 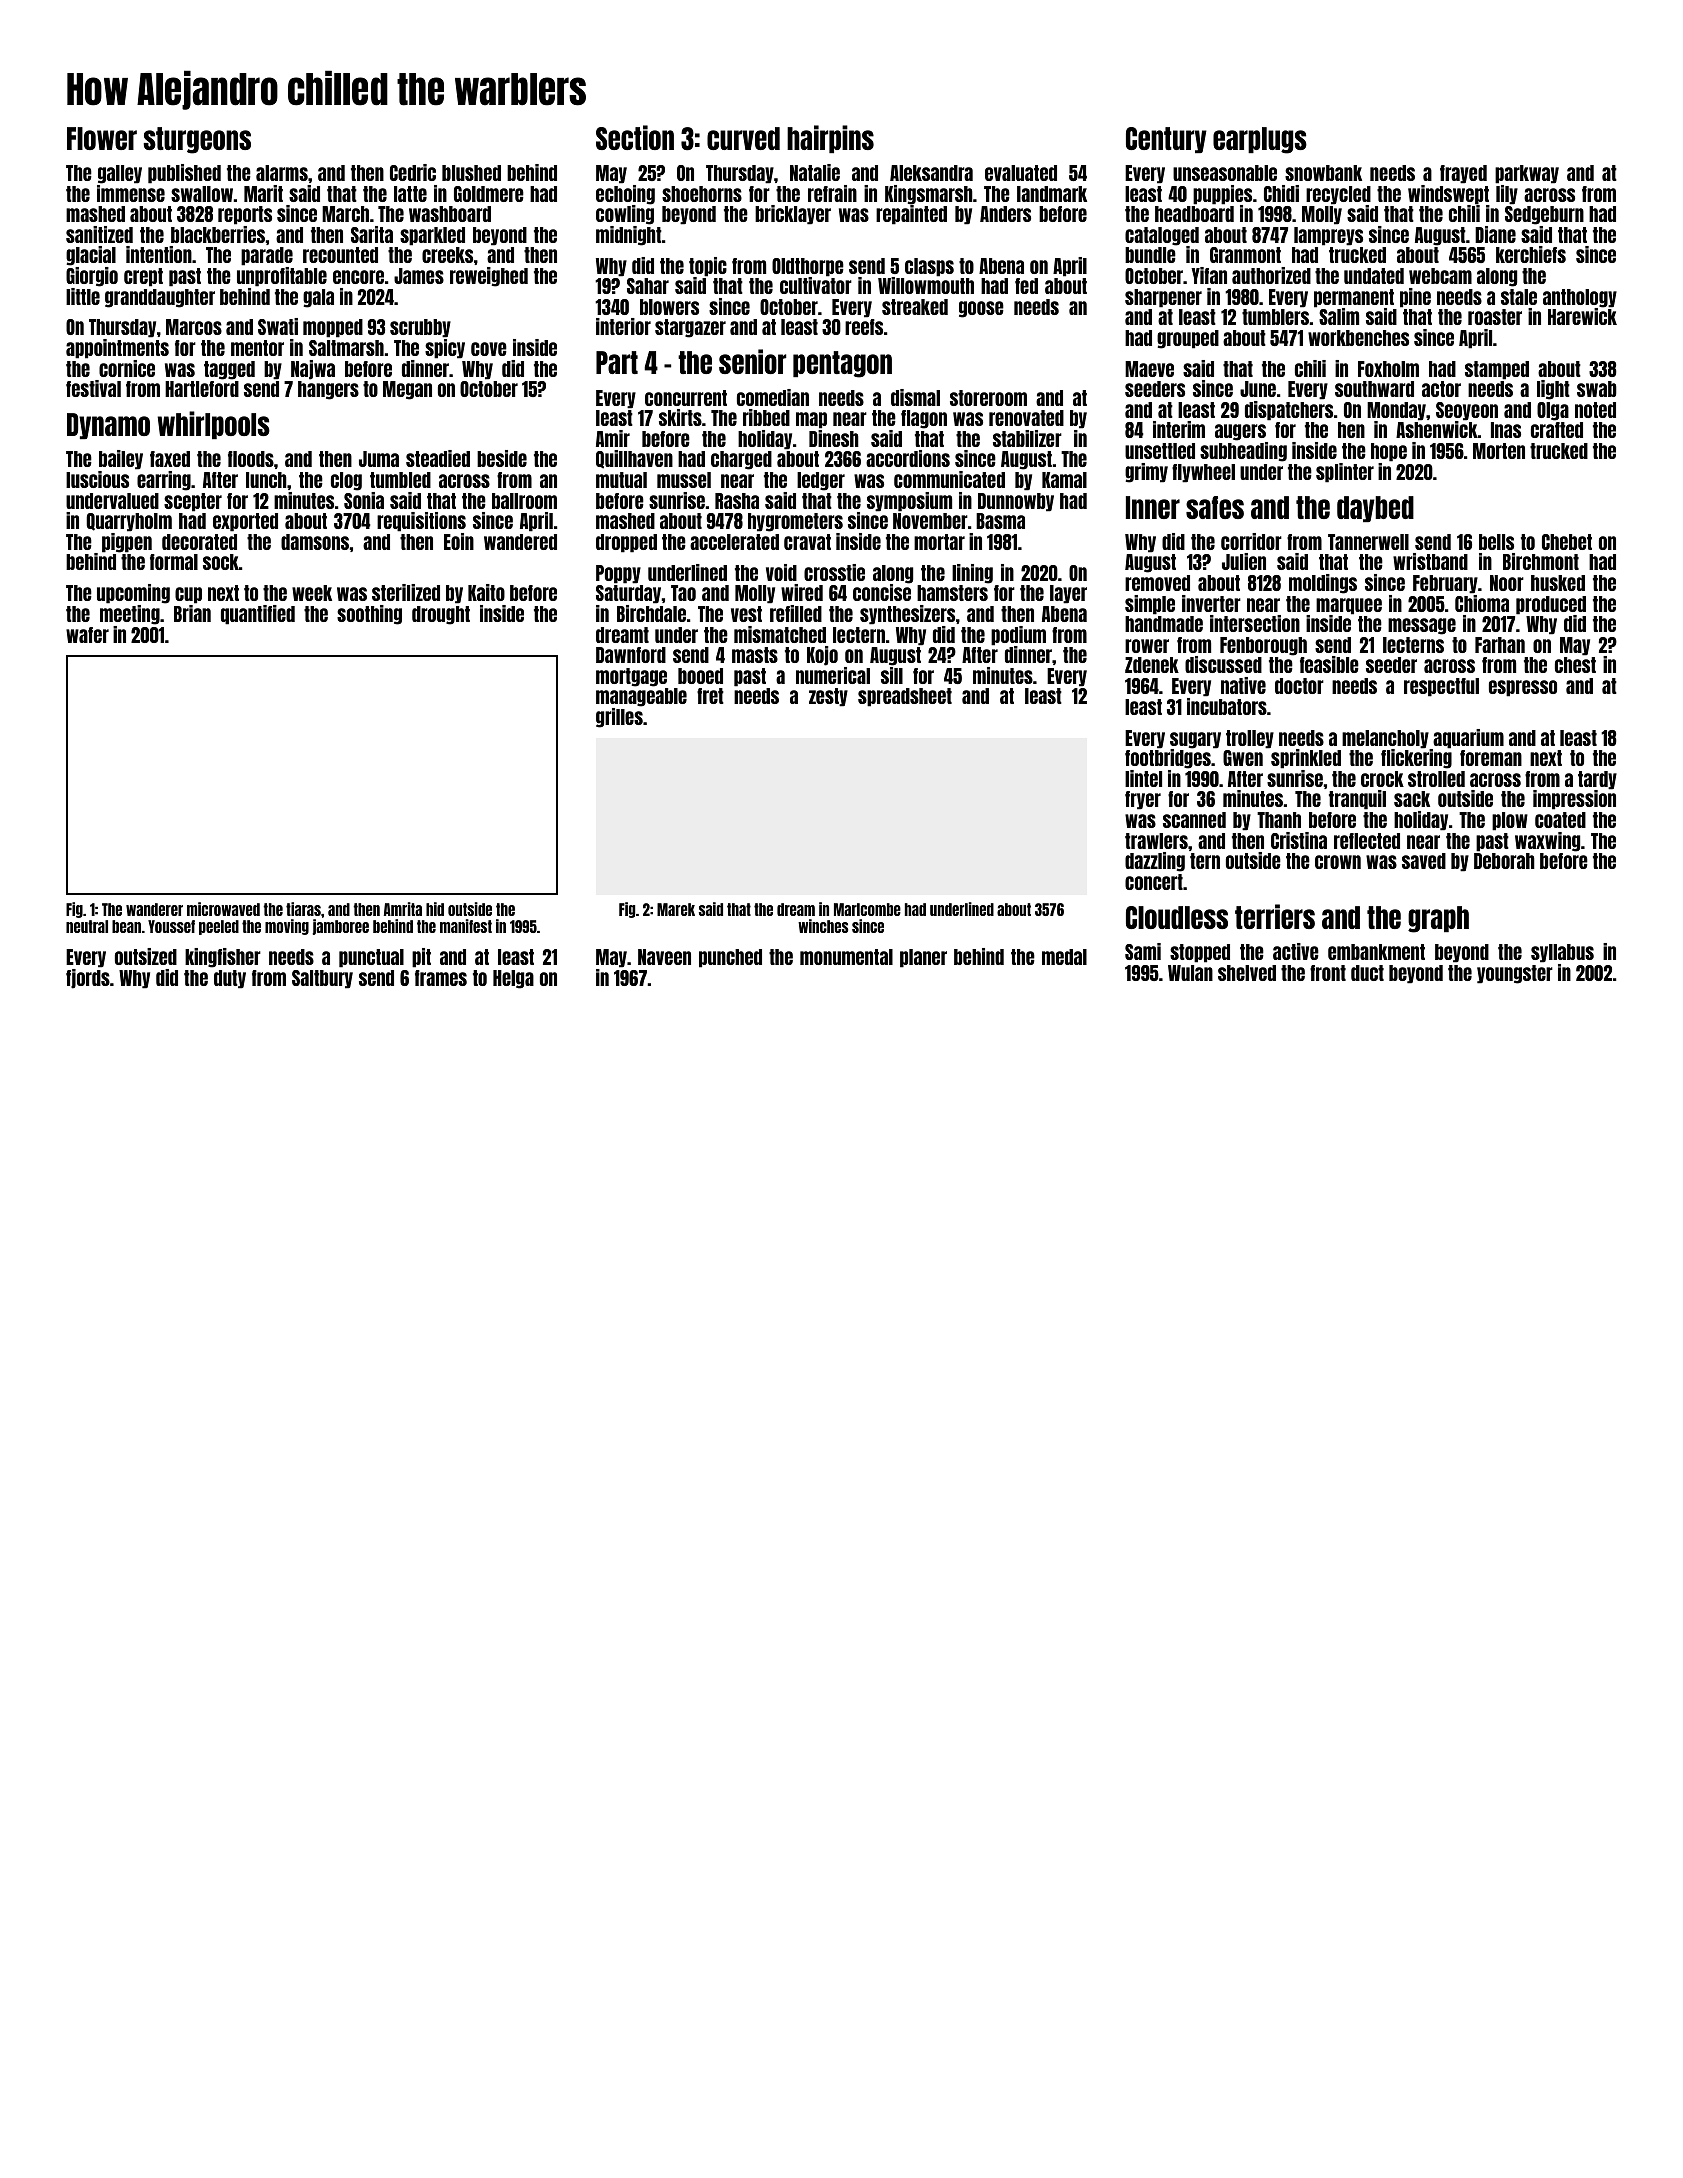 I want to click on topic, so click(x=708, y=267).
